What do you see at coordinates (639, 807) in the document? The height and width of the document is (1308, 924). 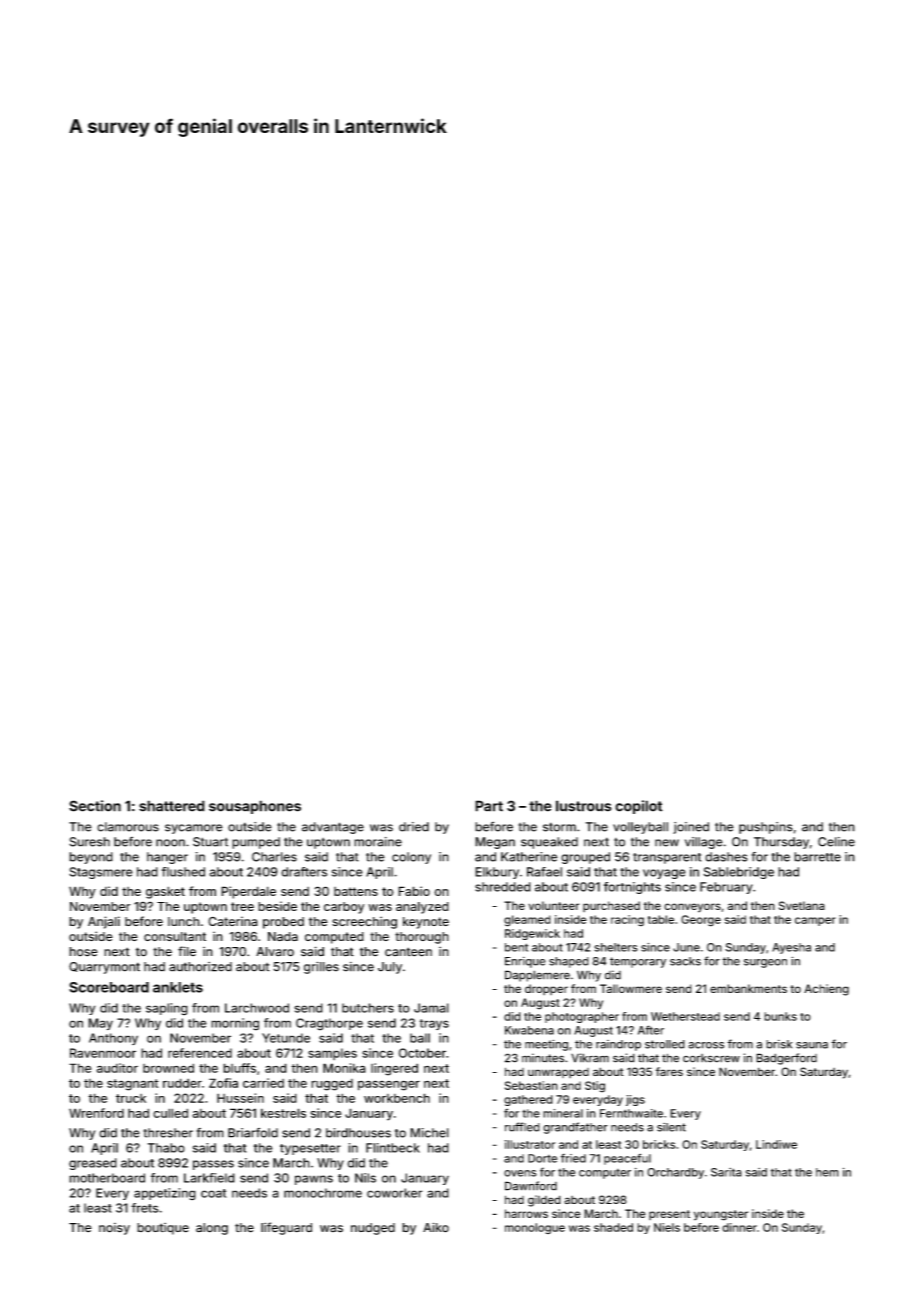 I see `copilot` at bounding box center [639, 807].
